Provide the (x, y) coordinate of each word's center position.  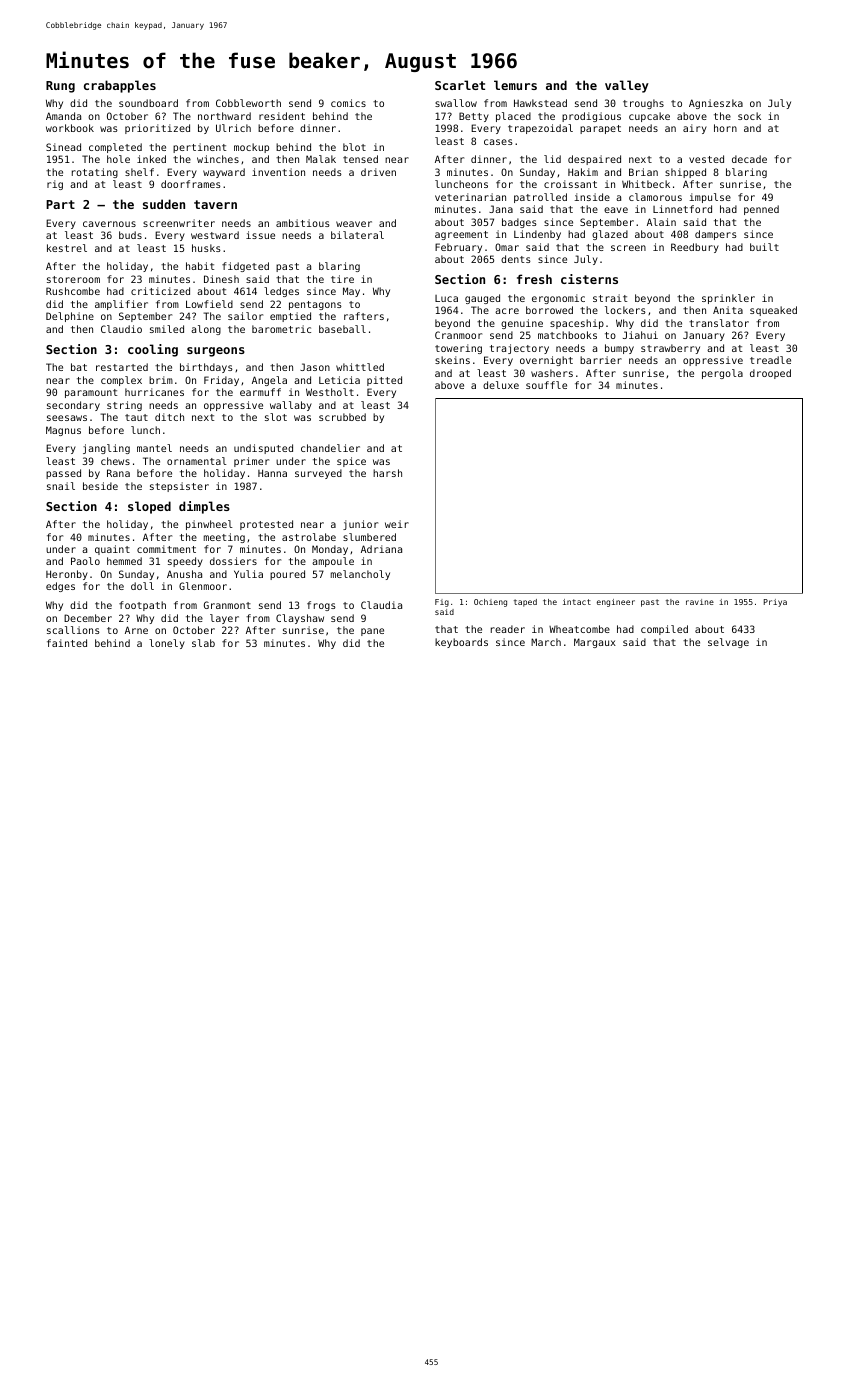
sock (749, 116)
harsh (387, 473)
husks (206, 248)
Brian (643, 172)
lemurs (515, 85)
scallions (73, 630)
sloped (149, 507)
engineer (616, 603)
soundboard (148, 103)
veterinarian (470, 197)
